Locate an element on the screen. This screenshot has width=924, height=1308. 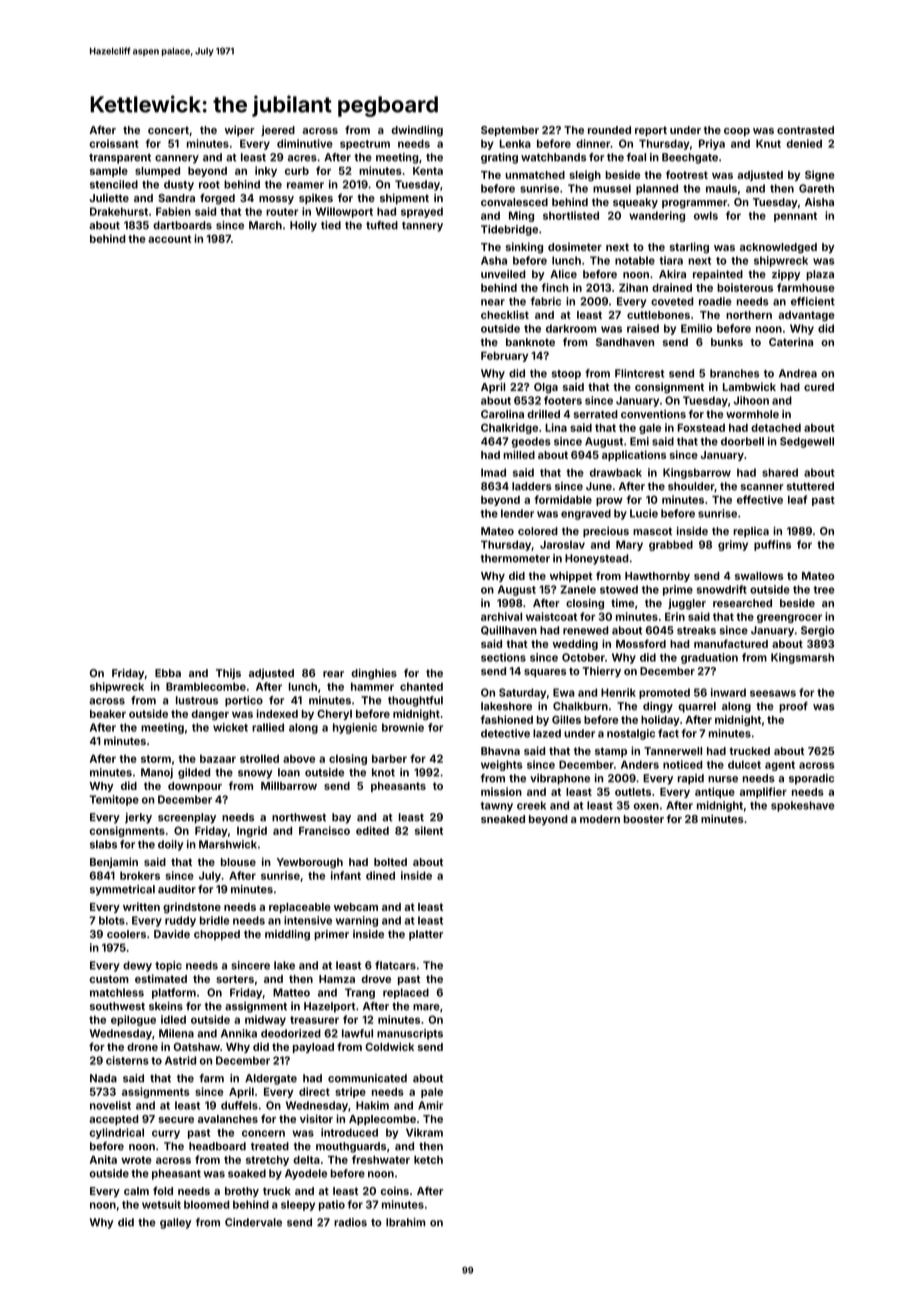
Holly is located at coordinates (303, 226).
